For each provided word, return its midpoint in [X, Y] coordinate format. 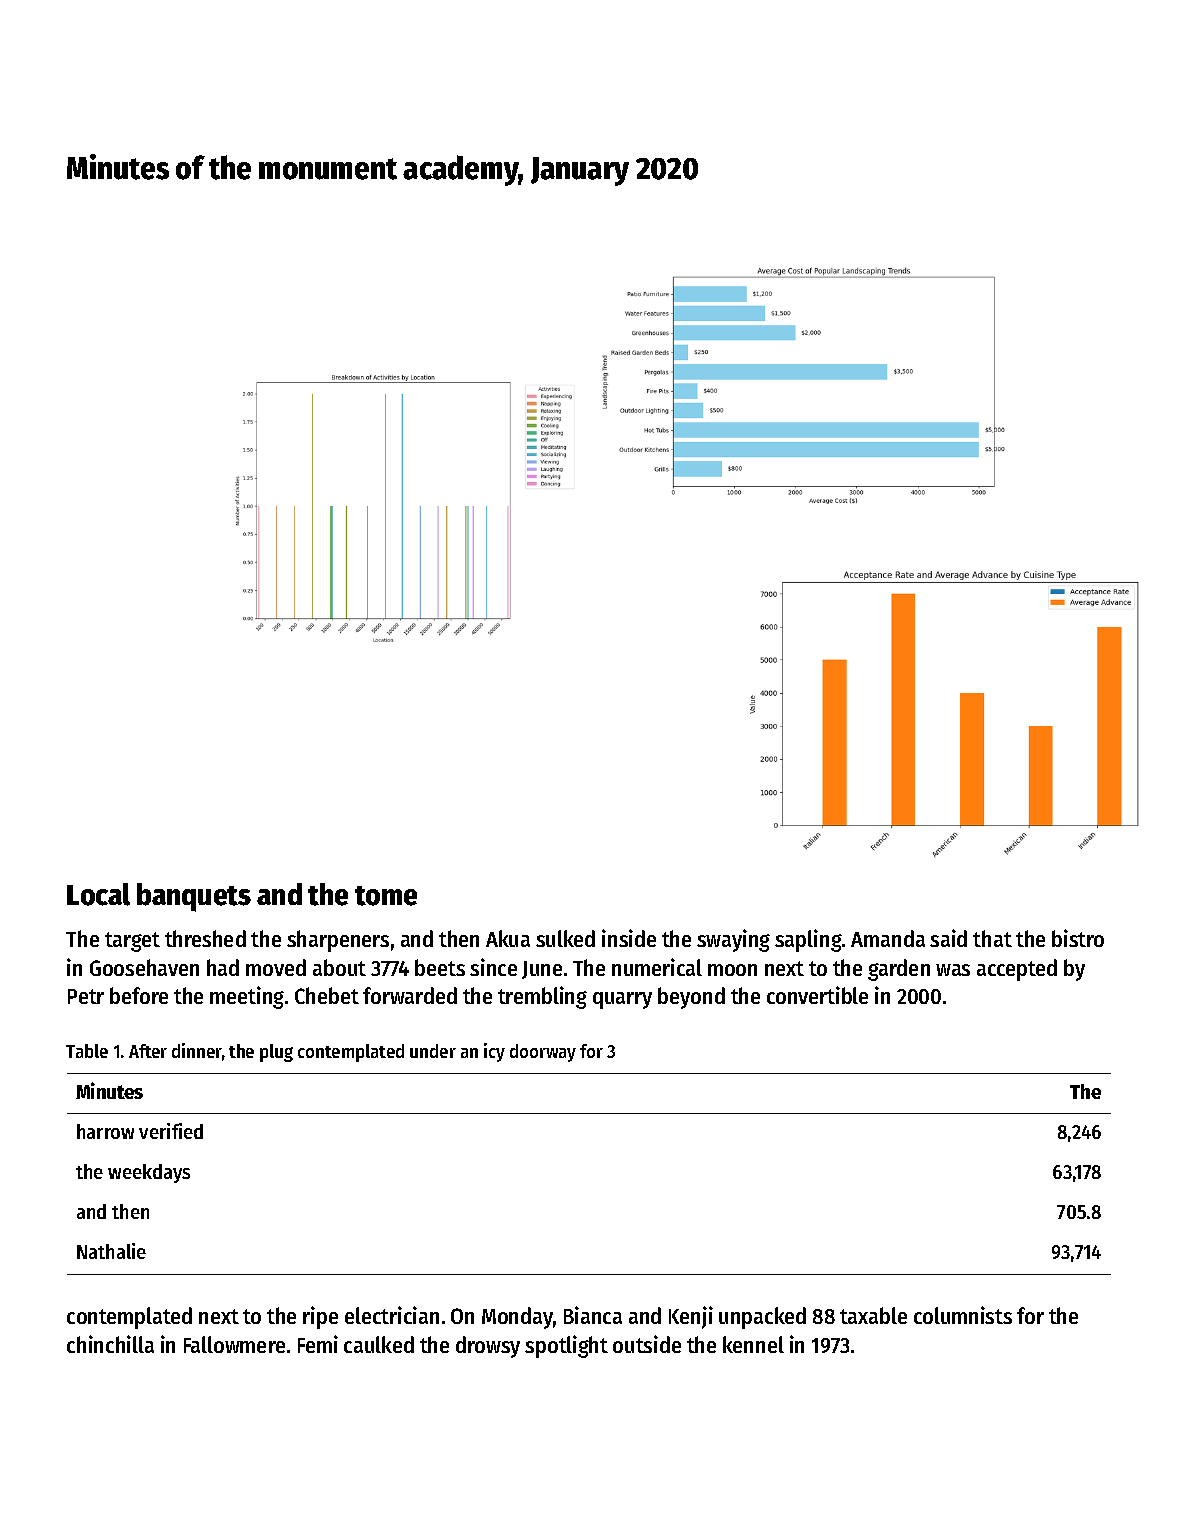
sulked [565, 938]
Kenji [691, 1317]
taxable [873, 1315]
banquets [194, 897]
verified [171, 1131]
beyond [691, 998]
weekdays [149, 1173]
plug [276, 1053]
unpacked [762, 1318]
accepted [1017, 970]
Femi [318, 1344]
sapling [808, 940]
